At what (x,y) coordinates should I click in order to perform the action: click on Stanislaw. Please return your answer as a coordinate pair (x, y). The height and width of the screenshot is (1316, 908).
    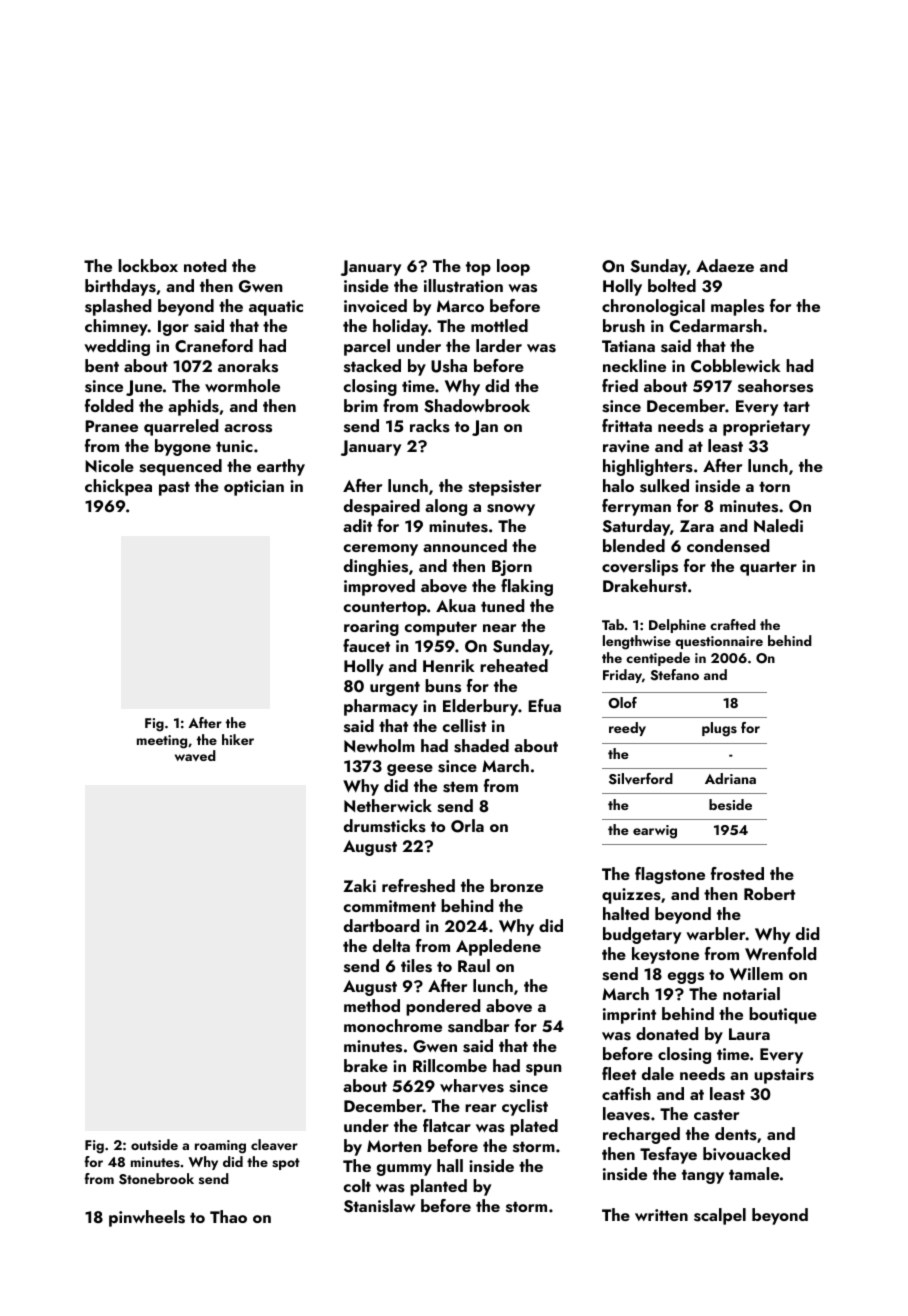
    Looking at the image, I should click on (379, 1206).
